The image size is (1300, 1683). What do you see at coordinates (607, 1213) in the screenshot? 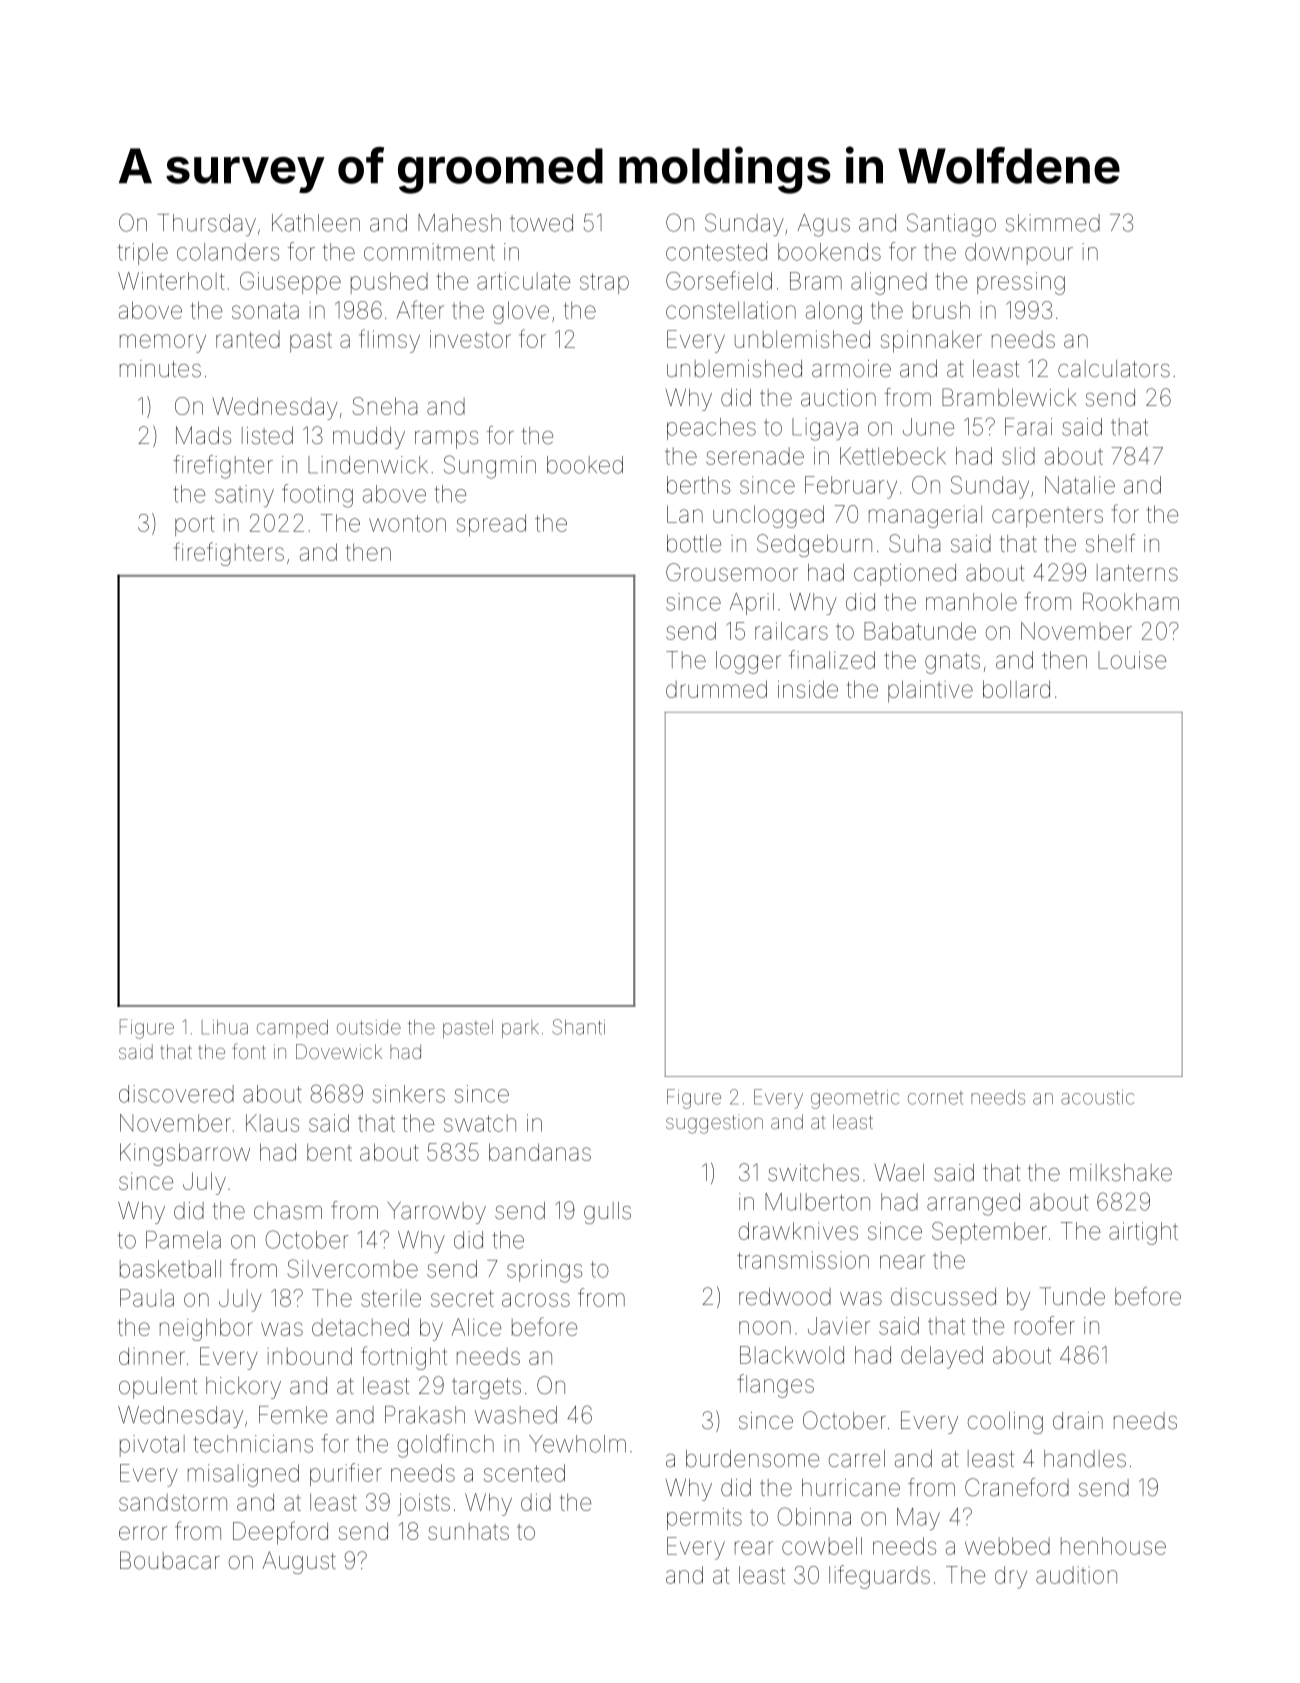
I see `gulls` at bounding box center [607, 1213].
